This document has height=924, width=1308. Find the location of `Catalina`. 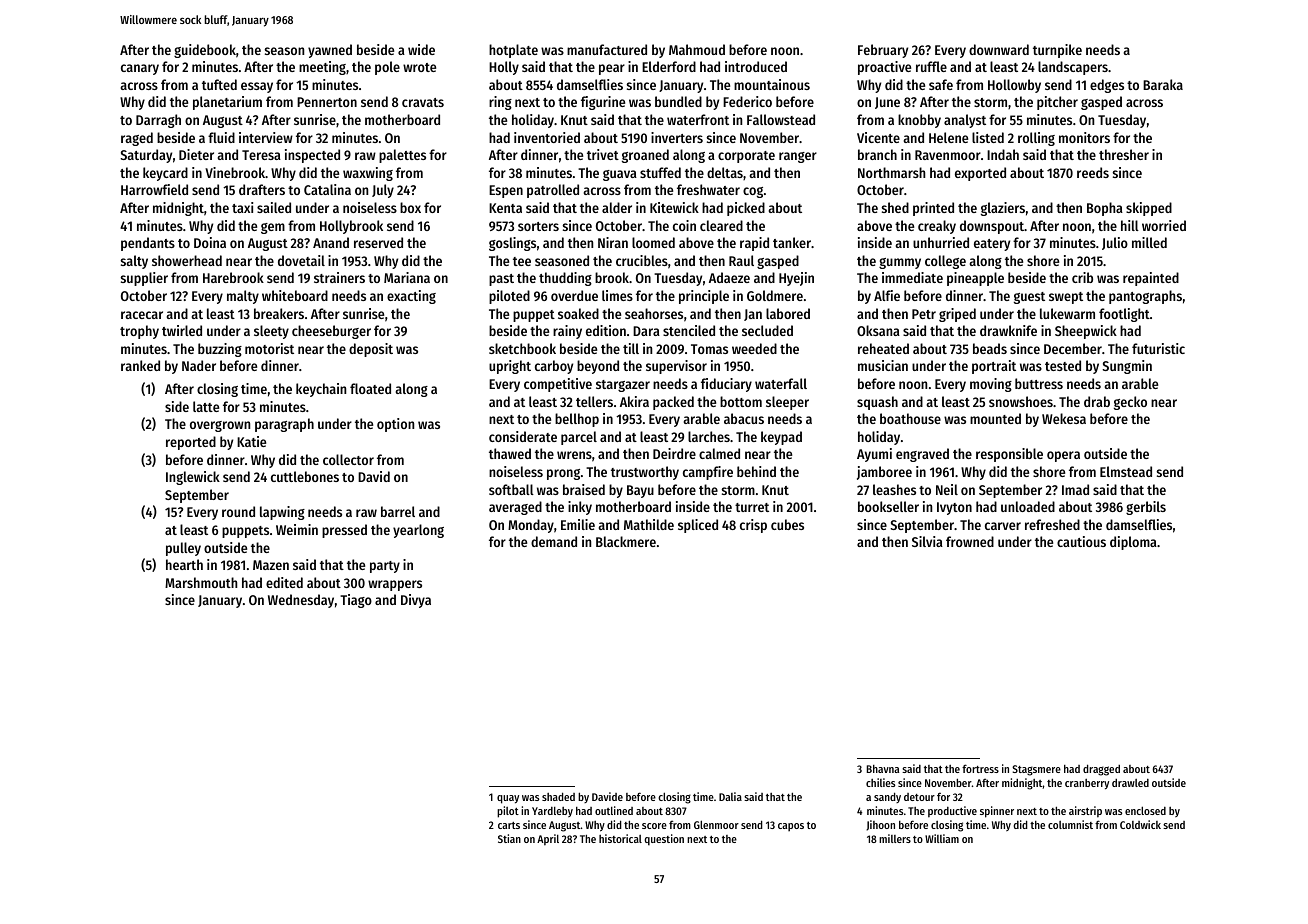

Catalina is located at coordinates (327, 189).
